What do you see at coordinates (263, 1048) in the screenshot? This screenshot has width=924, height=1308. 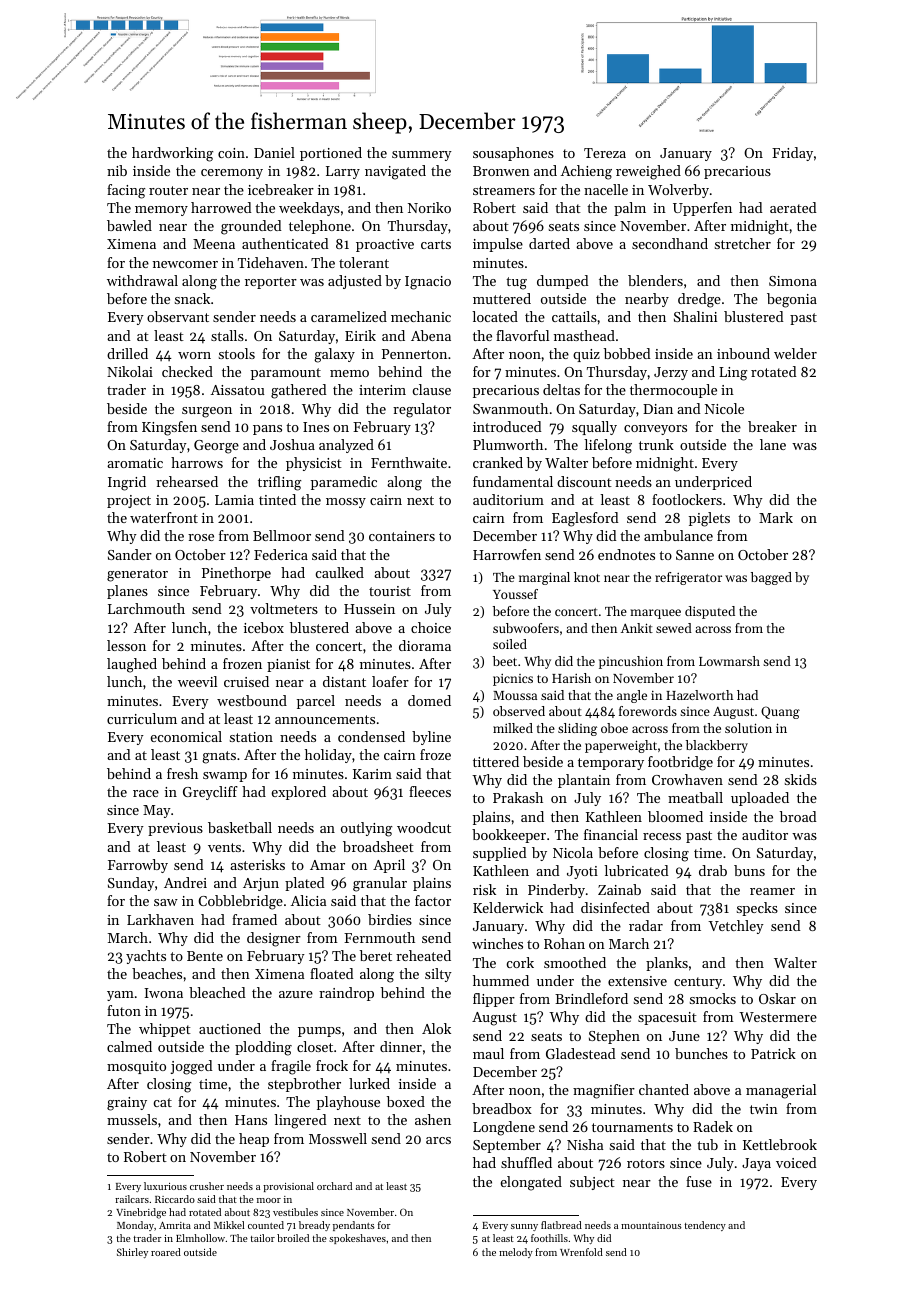 I see `plodding` at bounding box center [263, 1048].
